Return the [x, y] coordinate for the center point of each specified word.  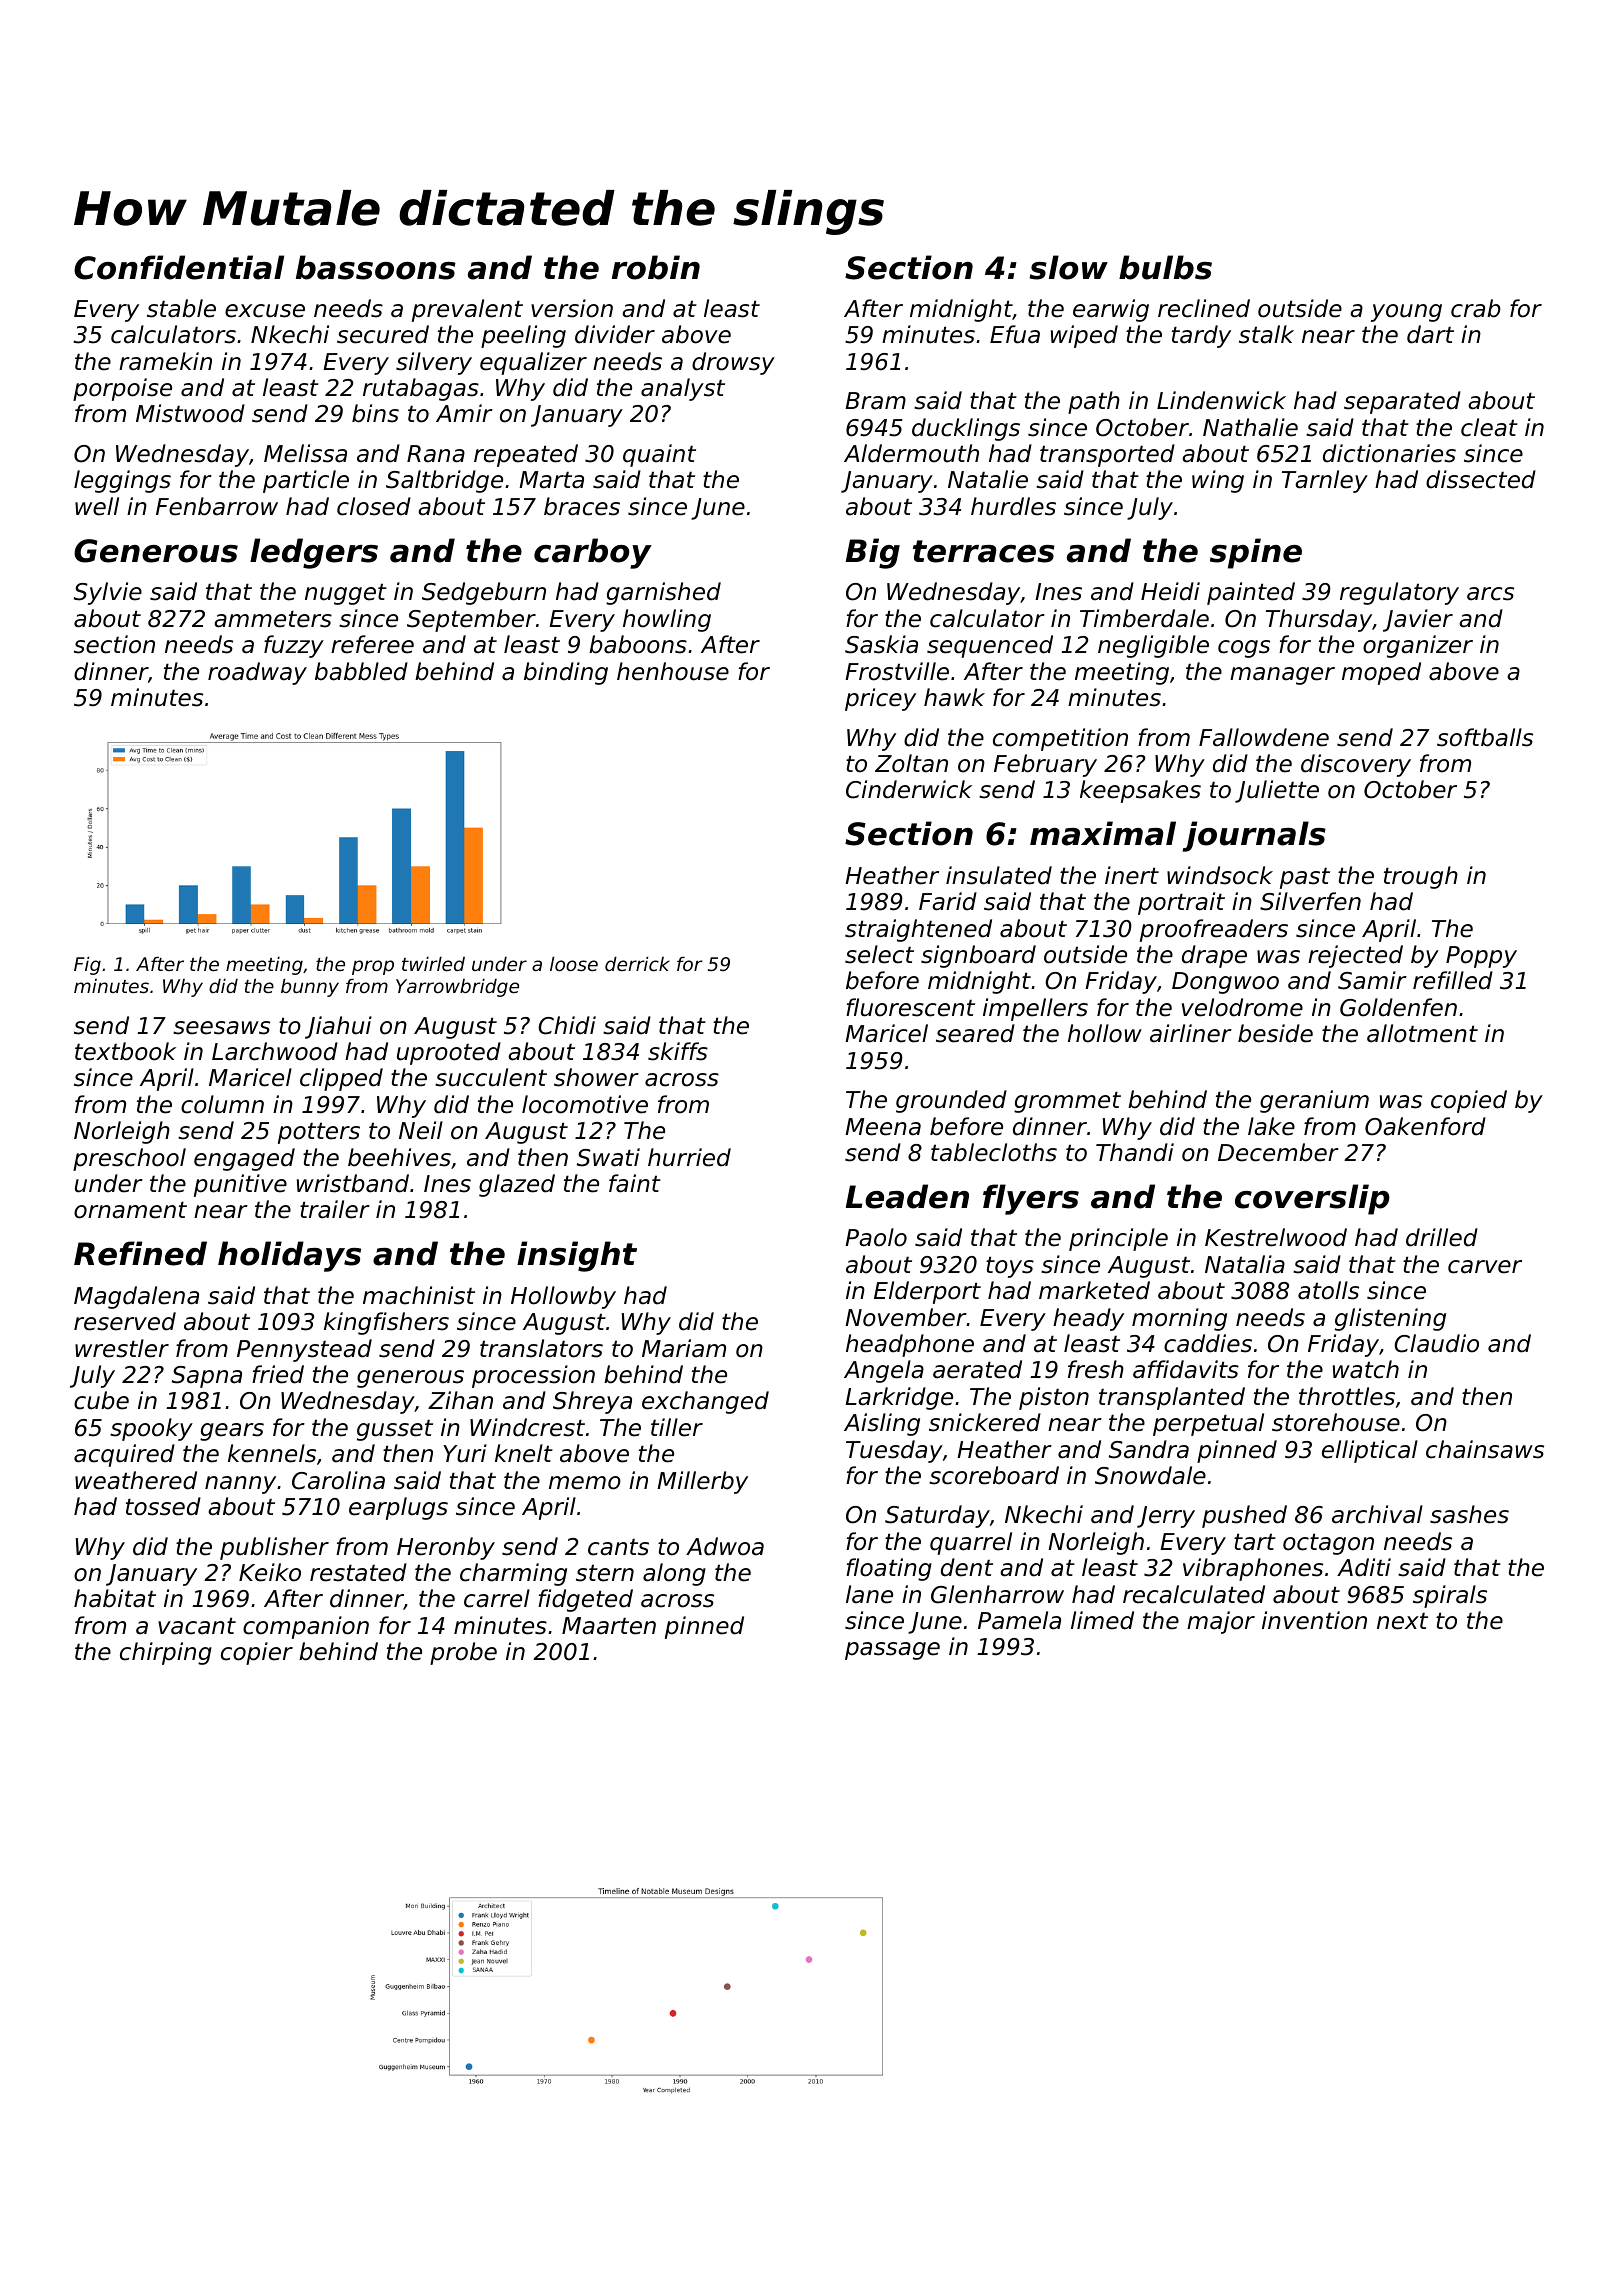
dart [1430, 334]
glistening [1390, 1319]
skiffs [678, 1051]
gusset [395, 1430]
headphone [910, 1345]
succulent [491, 1077]
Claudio [1436, 1343]
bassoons [376, 267]
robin [656, 267]
